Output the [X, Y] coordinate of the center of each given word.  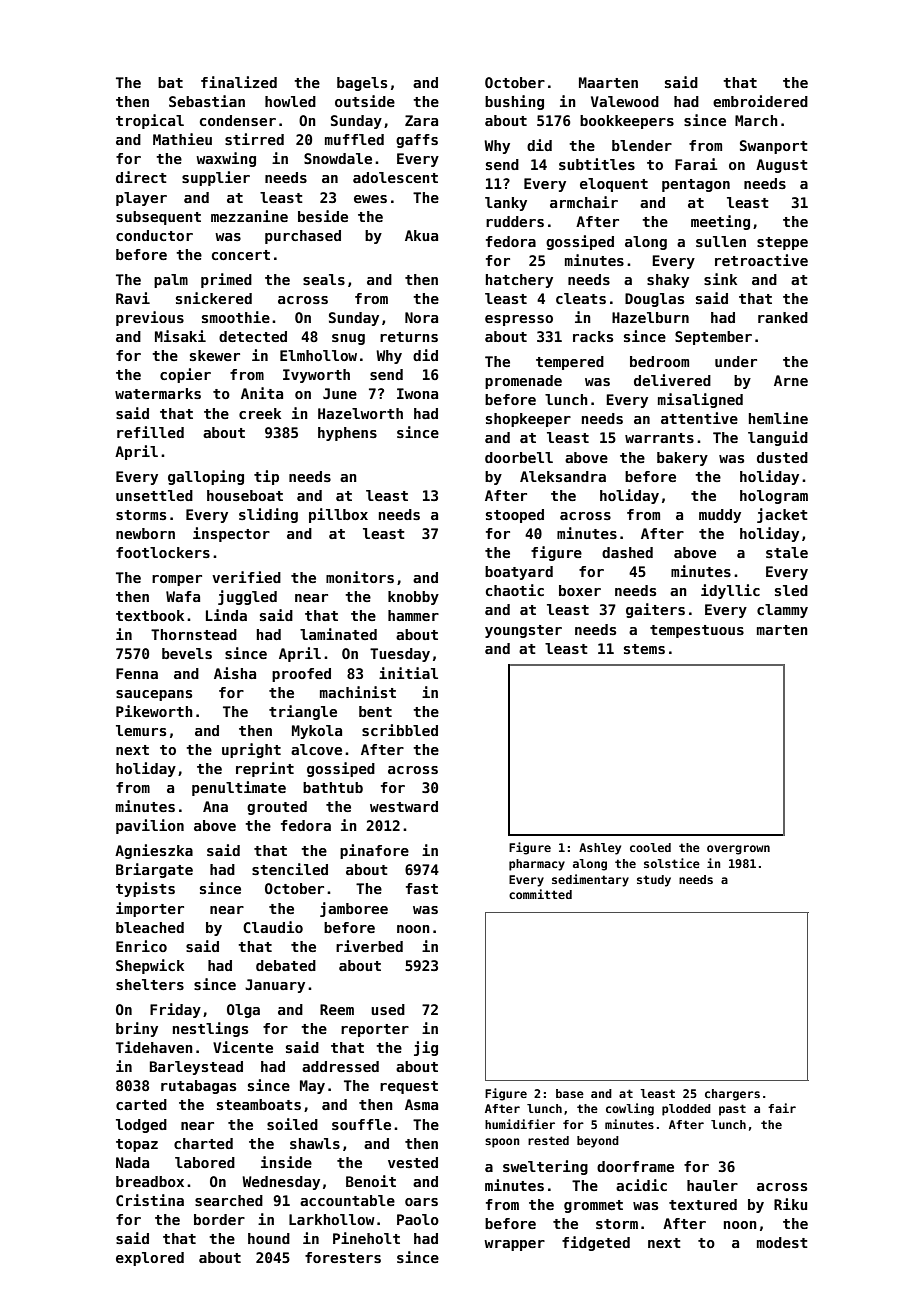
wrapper [514, 1245]
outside [365, 101]
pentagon [696, 185]
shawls [315, 1143]
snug [348, 339]
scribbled [400, 730]
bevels [187, 653]
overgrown [738, 850]
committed [540, 894]
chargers [732, 1095]
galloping [206, 477]
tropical [150, 121]
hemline [778, 418]
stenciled [290, 869]
